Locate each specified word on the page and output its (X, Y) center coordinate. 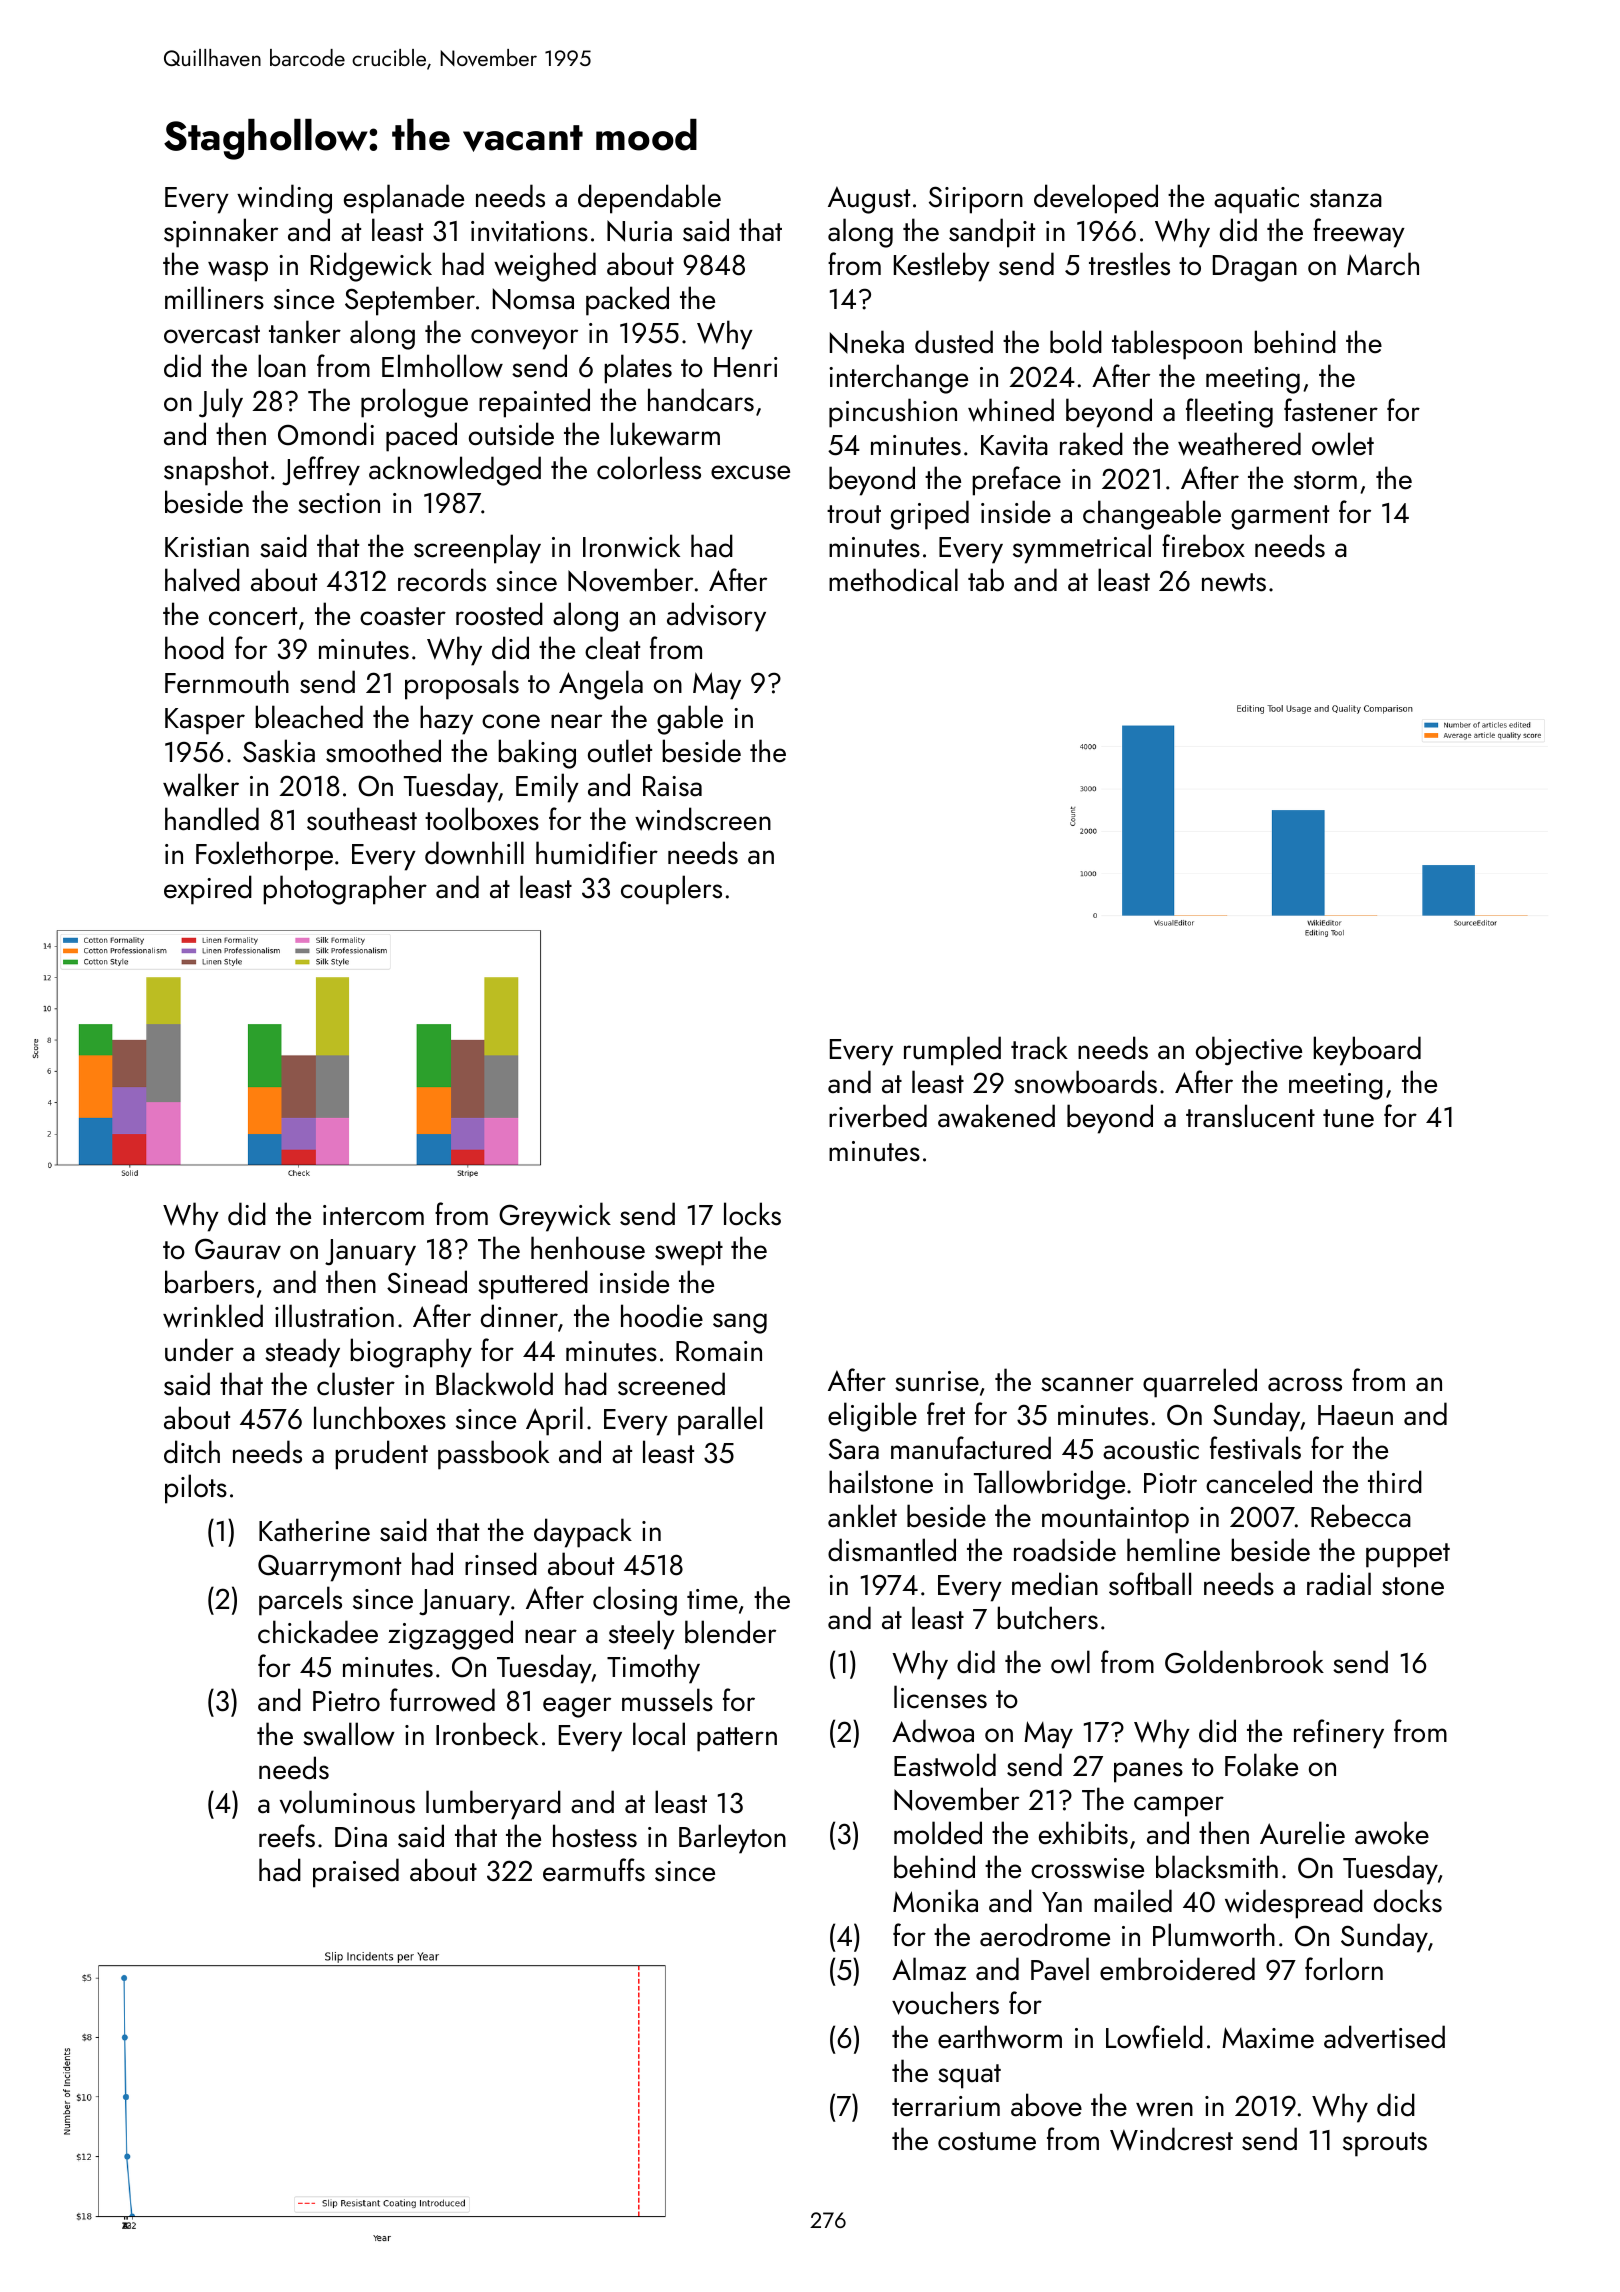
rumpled (952, 1051)
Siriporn (976, 200)
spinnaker (221, 233)
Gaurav (238, 1249)
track (1039, 1048)
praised (356, 1873)
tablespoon (1177, 345)
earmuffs (594, 1870)
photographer (345, 890)
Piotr (1170, 1483)
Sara (854, 1449)
